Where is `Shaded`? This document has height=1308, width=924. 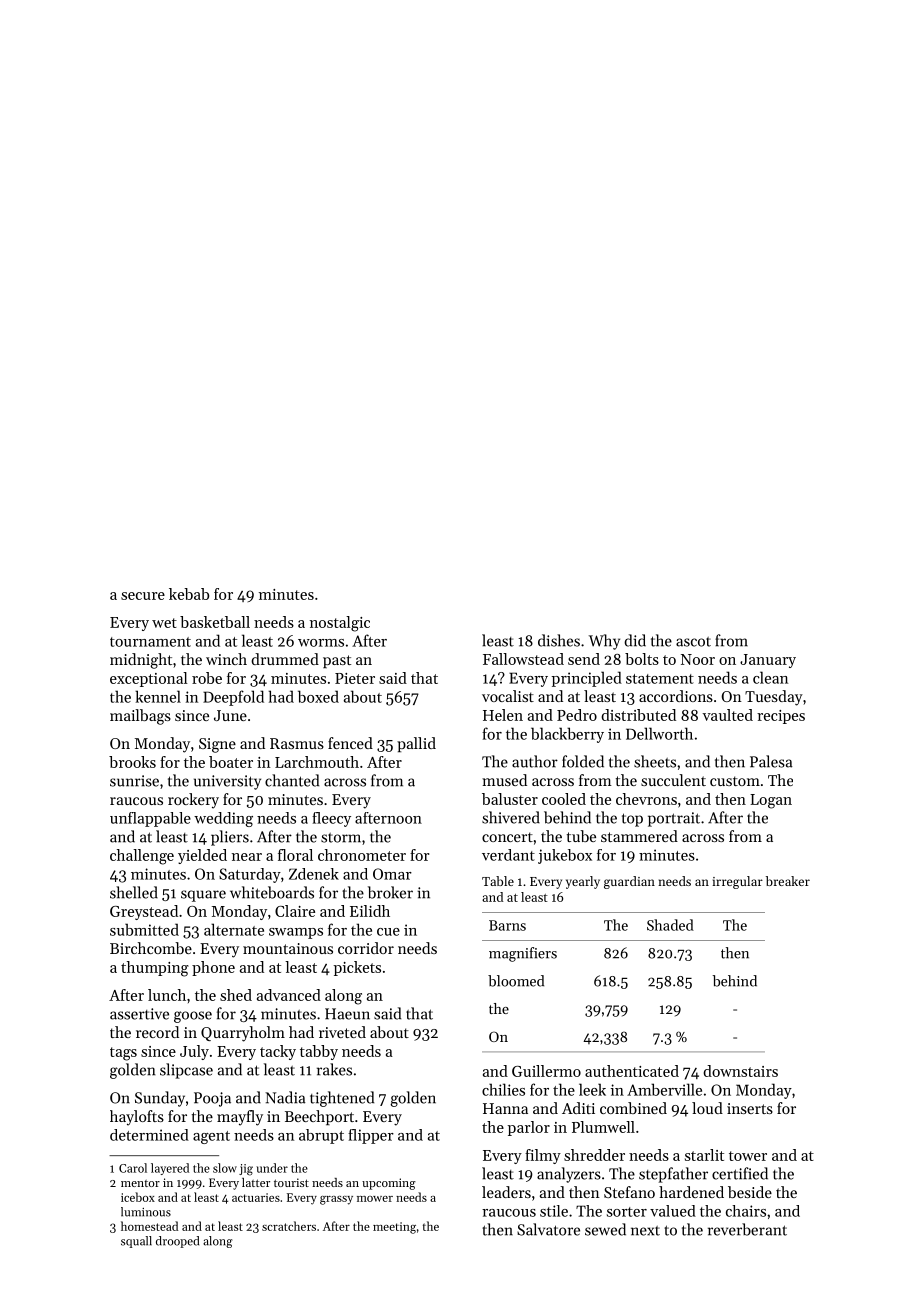
Shaded is located at coordinates (670, 925).
